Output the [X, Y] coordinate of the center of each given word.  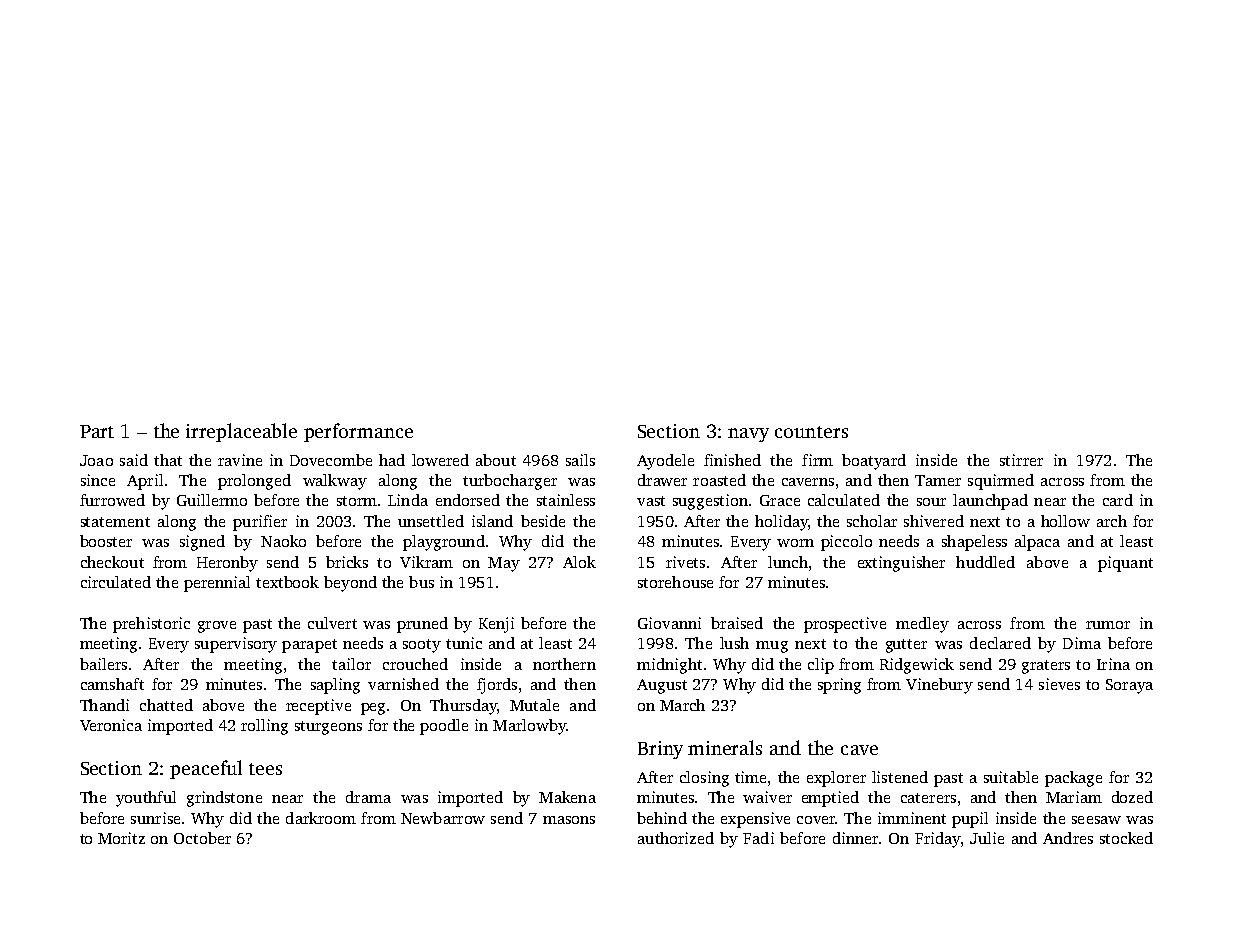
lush [734, 643]
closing [704, 779]
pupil [970, 820]
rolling [264, 727]
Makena [567, 797]
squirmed [1001, 482]
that [168, 460]
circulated [116, 582]
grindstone [224, 799]
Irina [1113, 664]
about [496, 460]
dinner [855, 838]
